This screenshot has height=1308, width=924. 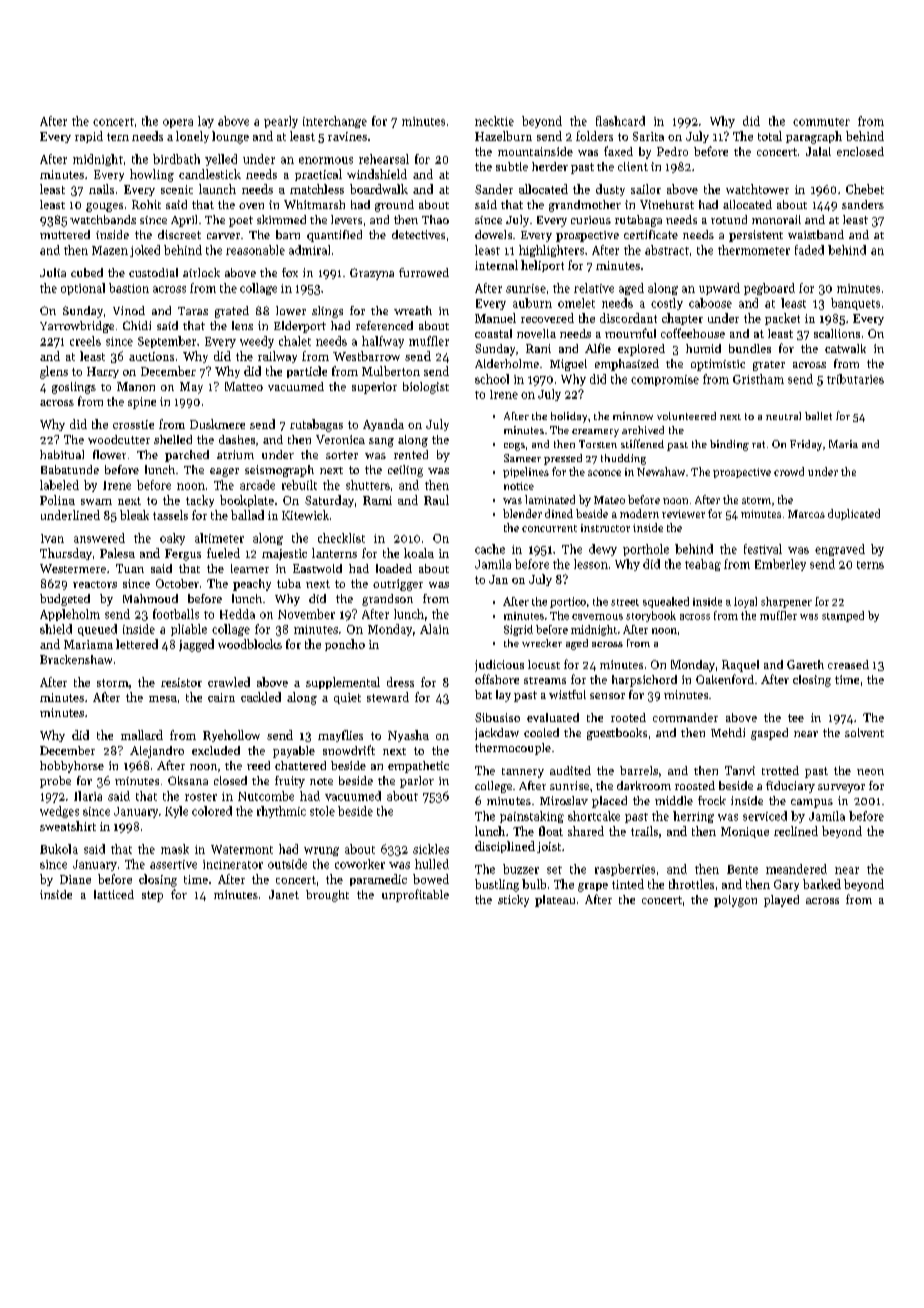 What do you see at coordinates (68, 826) in the screenshot?
I see `sweatshirt` at bounding box center [68, 826].
